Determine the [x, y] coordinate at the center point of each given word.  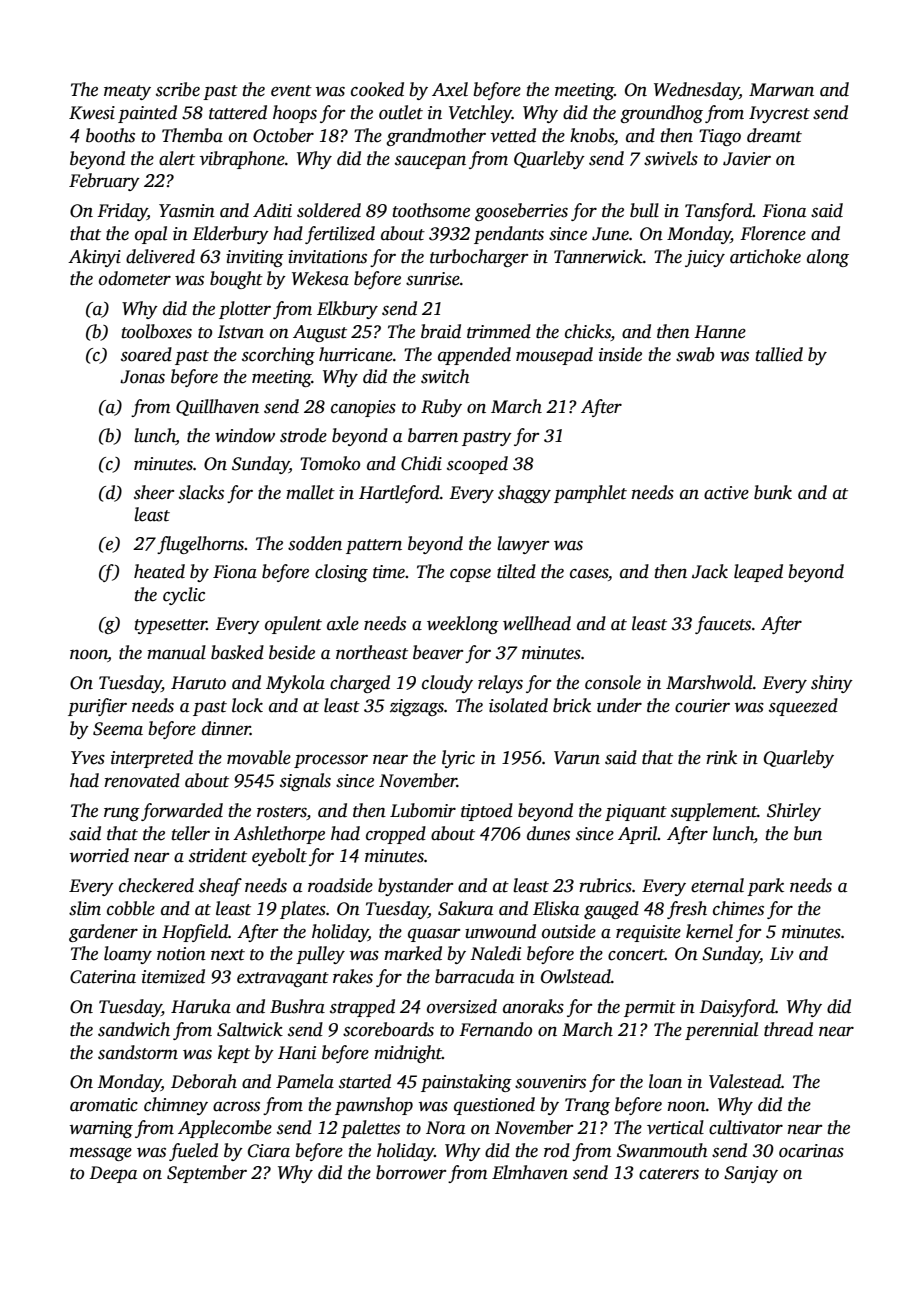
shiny [832, 684]
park [765, 887]
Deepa [113, 1174]
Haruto [198, 683]
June [610, 234]
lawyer [523, 545]
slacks [201, 492]
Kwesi [92, 113]
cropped [396, 835]
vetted [513, 135]
